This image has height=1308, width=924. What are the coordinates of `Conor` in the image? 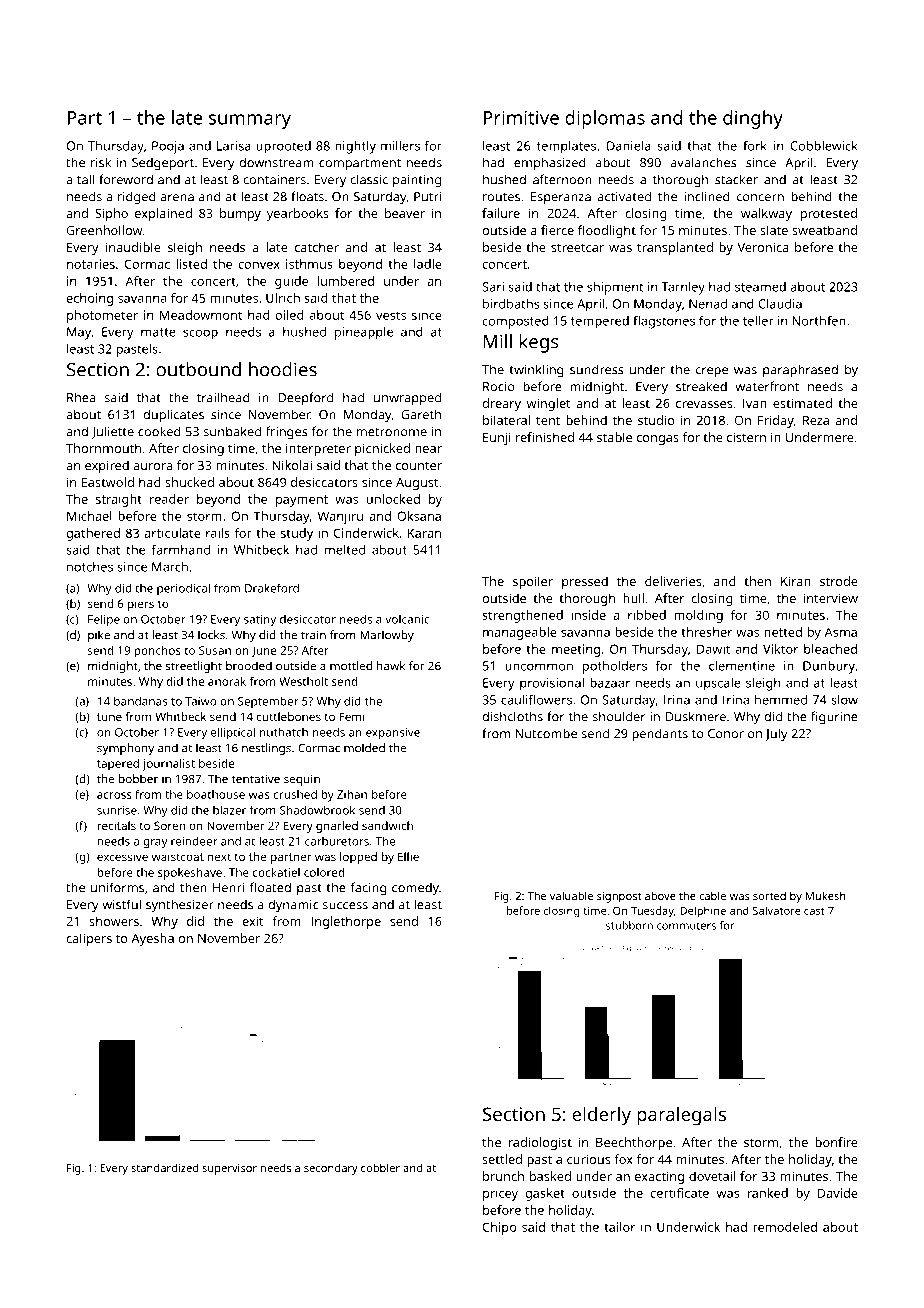 It's located at (726, 734).
